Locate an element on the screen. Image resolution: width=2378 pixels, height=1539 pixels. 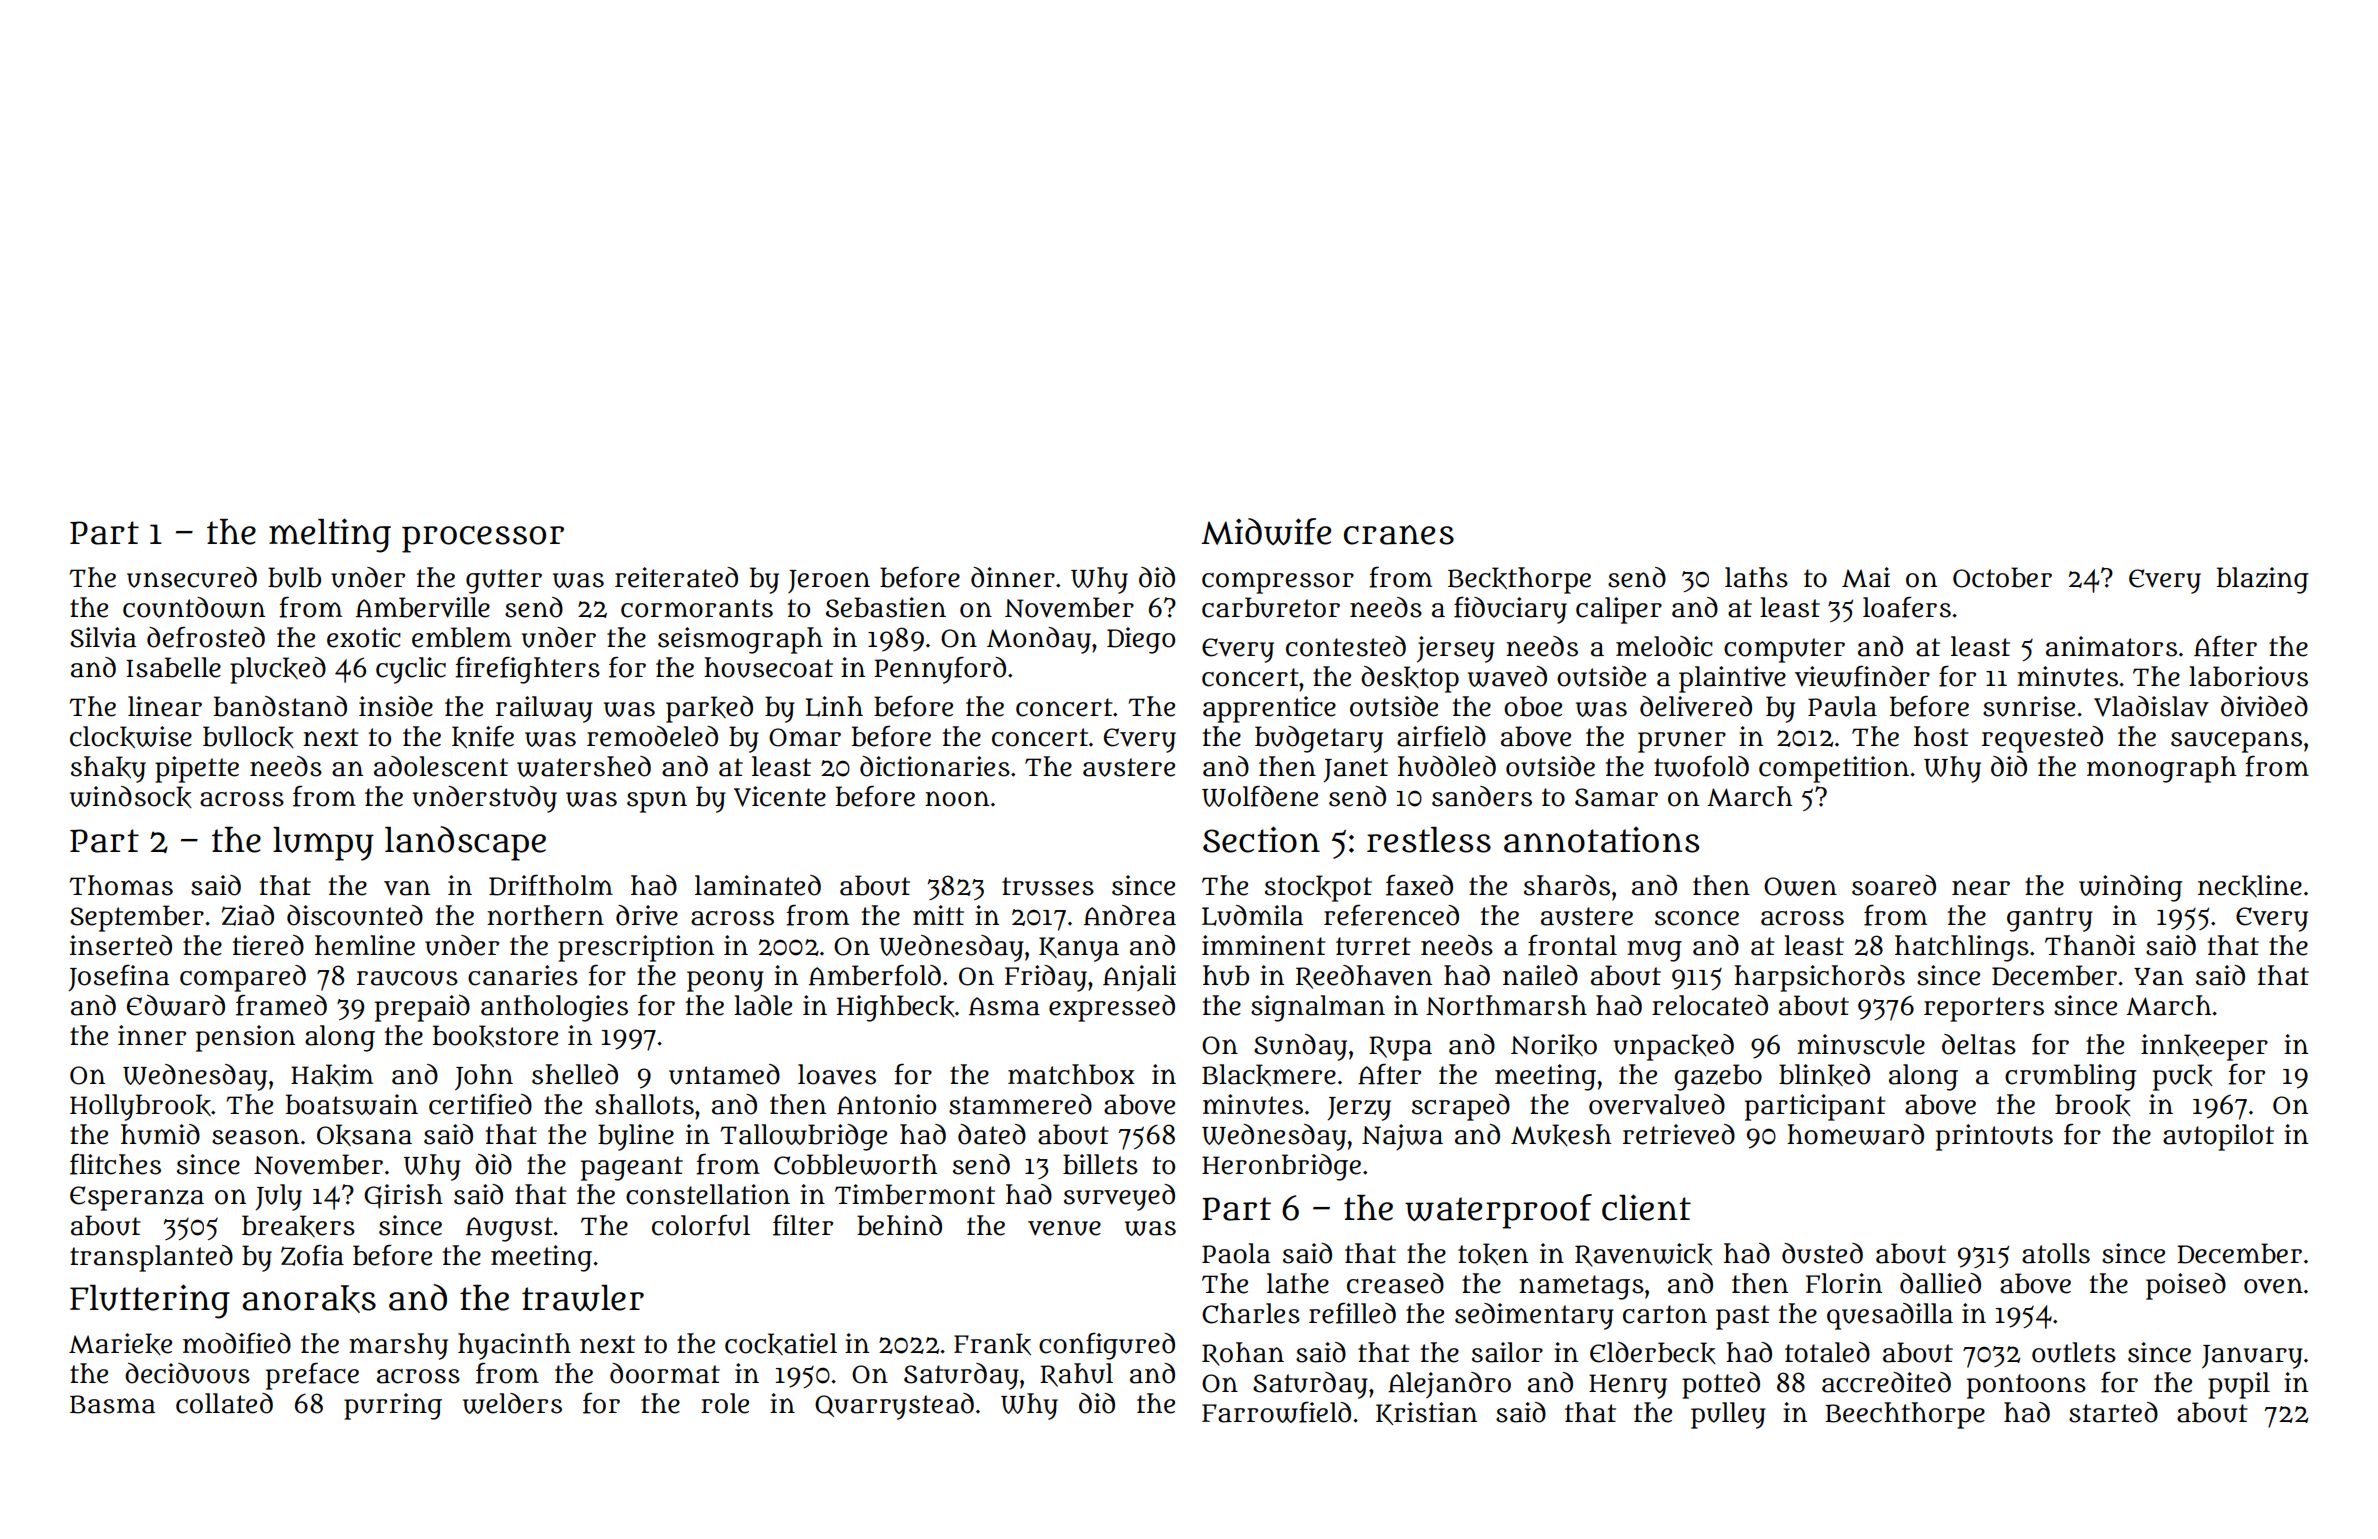
melting is located at coordinates (330, 535).
